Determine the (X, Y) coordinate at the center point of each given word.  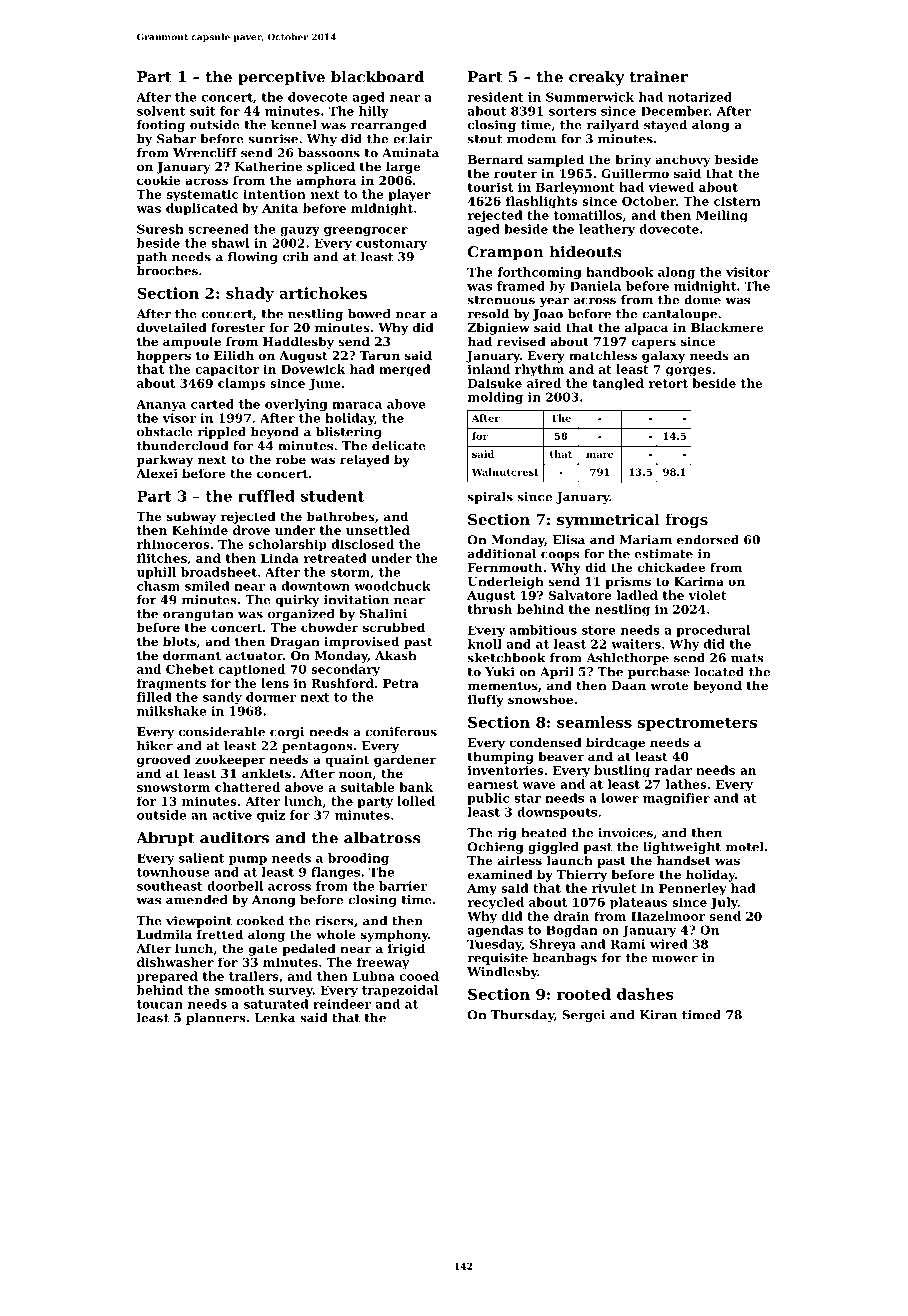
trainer (659, 77)
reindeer (342, 1004)
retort (668, 383)
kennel (294, 125)
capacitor (227, 370)
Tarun (380, 355)
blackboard (377, 77)
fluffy (486, 700)
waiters (636, 644)
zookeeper (230, 760)
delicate (399, 446)
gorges (689, 372)
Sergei (583, 1016)
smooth (239, 990)
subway (191, 517)
